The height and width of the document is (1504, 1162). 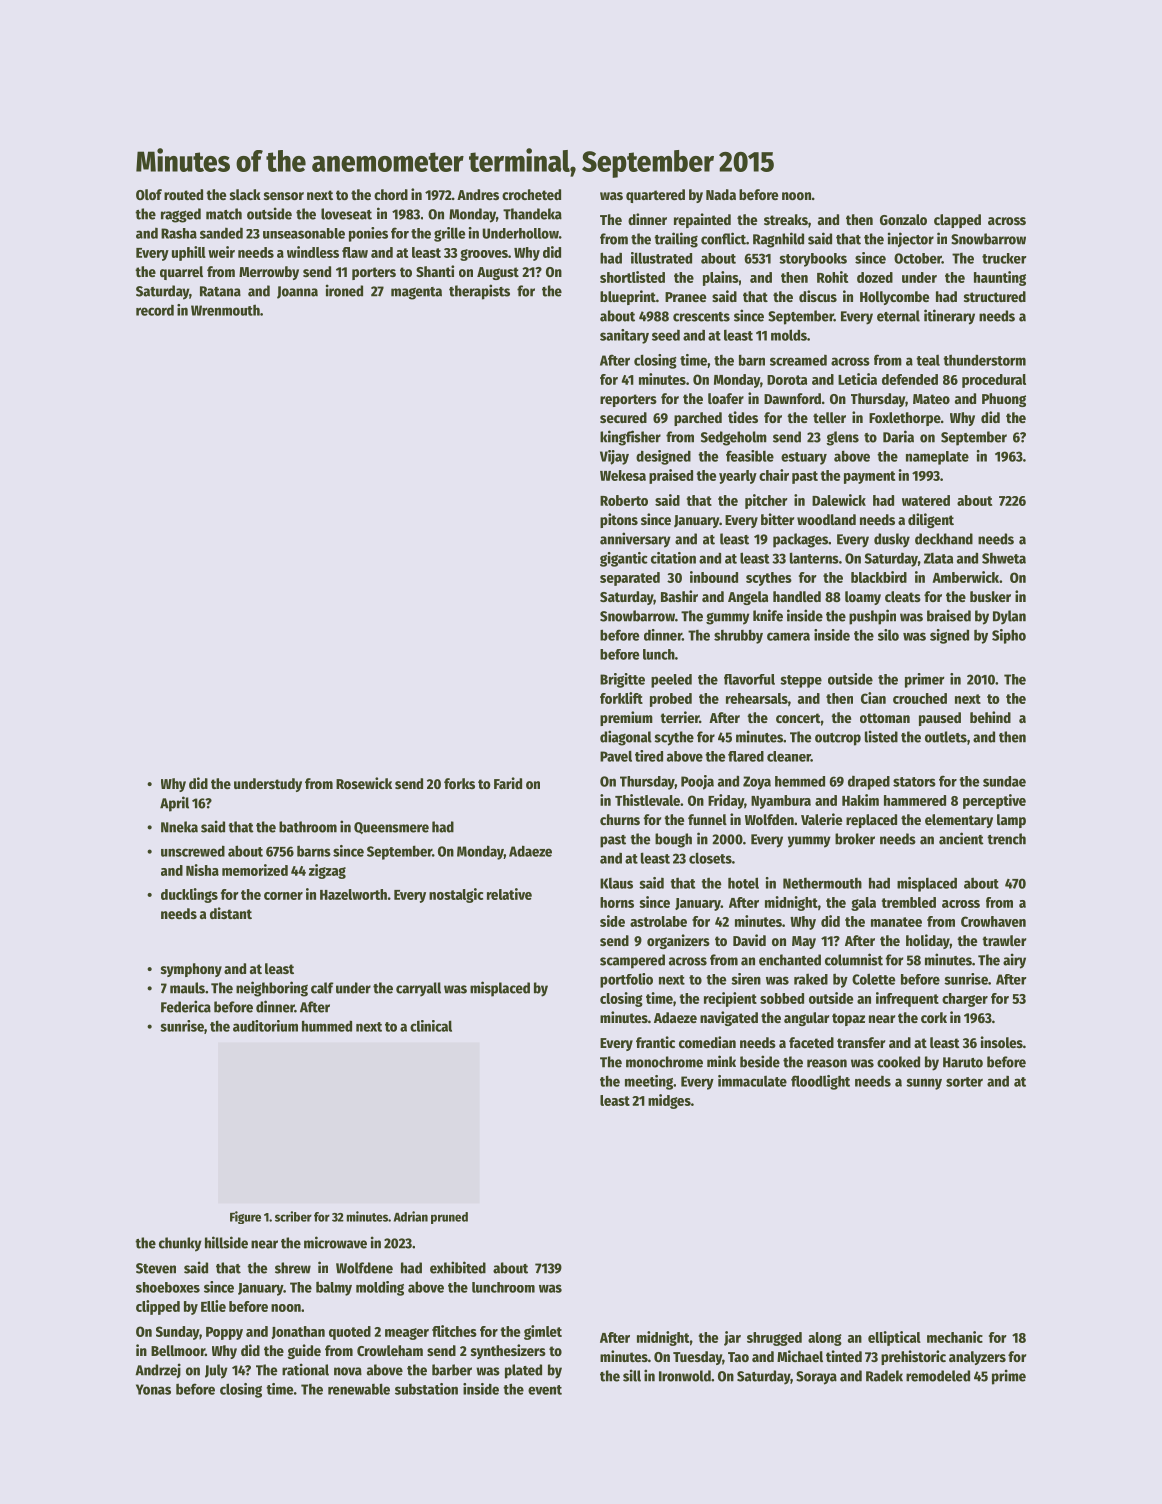 What do you see at coordinates (183, 194) in the document?
I see `routed` at bounding box center [183, 194].
